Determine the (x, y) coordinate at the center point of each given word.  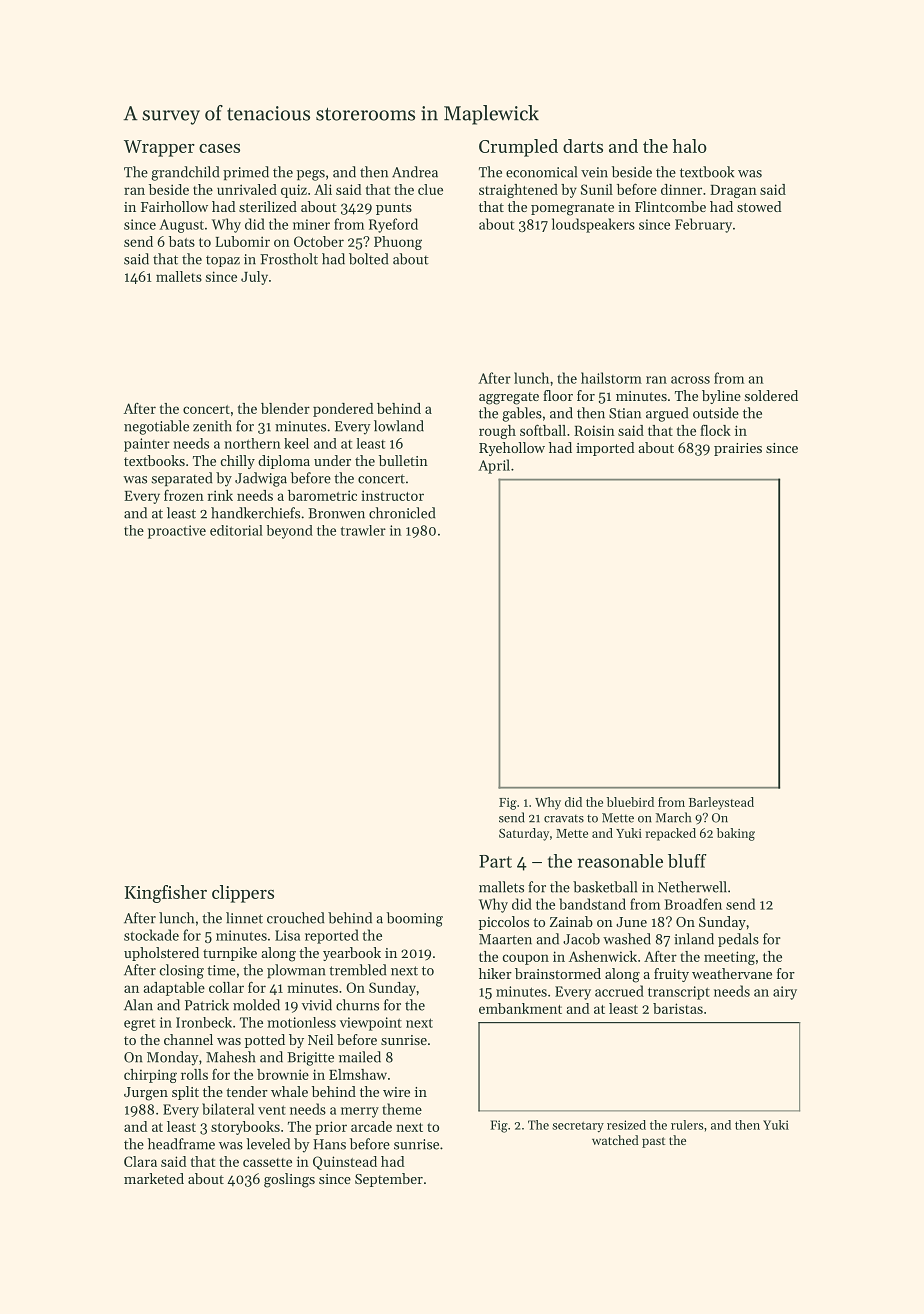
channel (188, 1039)
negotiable (156, 427)
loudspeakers (593, 225)
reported (332, 936)
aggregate (509, 398)
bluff (687, 861)
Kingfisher (165, 894)
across (690, 380)
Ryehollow (512, 449)
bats (182, 241)
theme (402, 1109)
